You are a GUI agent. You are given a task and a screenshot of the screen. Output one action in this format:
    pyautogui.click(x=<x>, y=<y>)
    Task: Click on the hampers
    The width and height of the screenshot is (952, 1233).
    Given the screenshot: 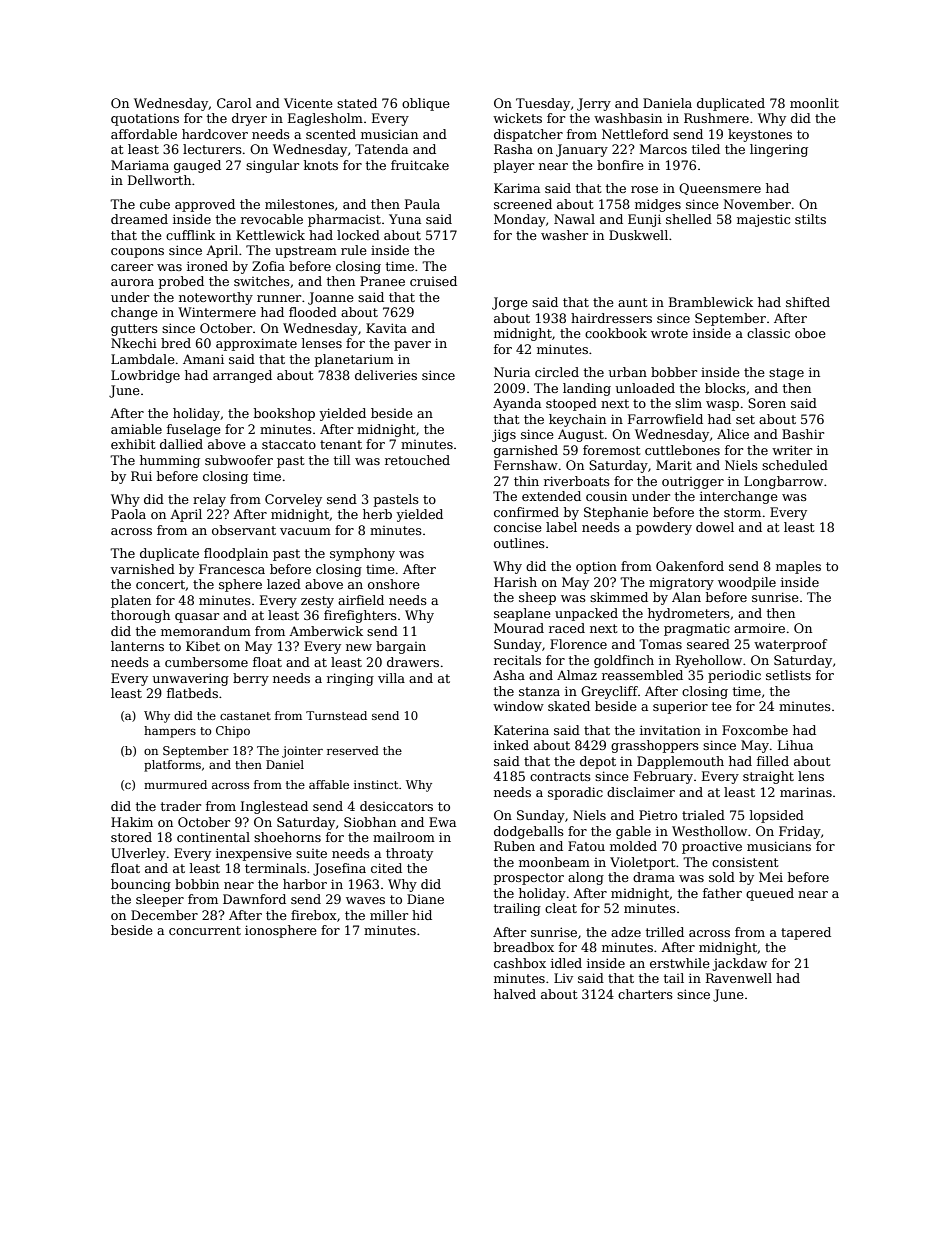 What is the action you would take?
    pyautogui.click(x=170, y=732)
